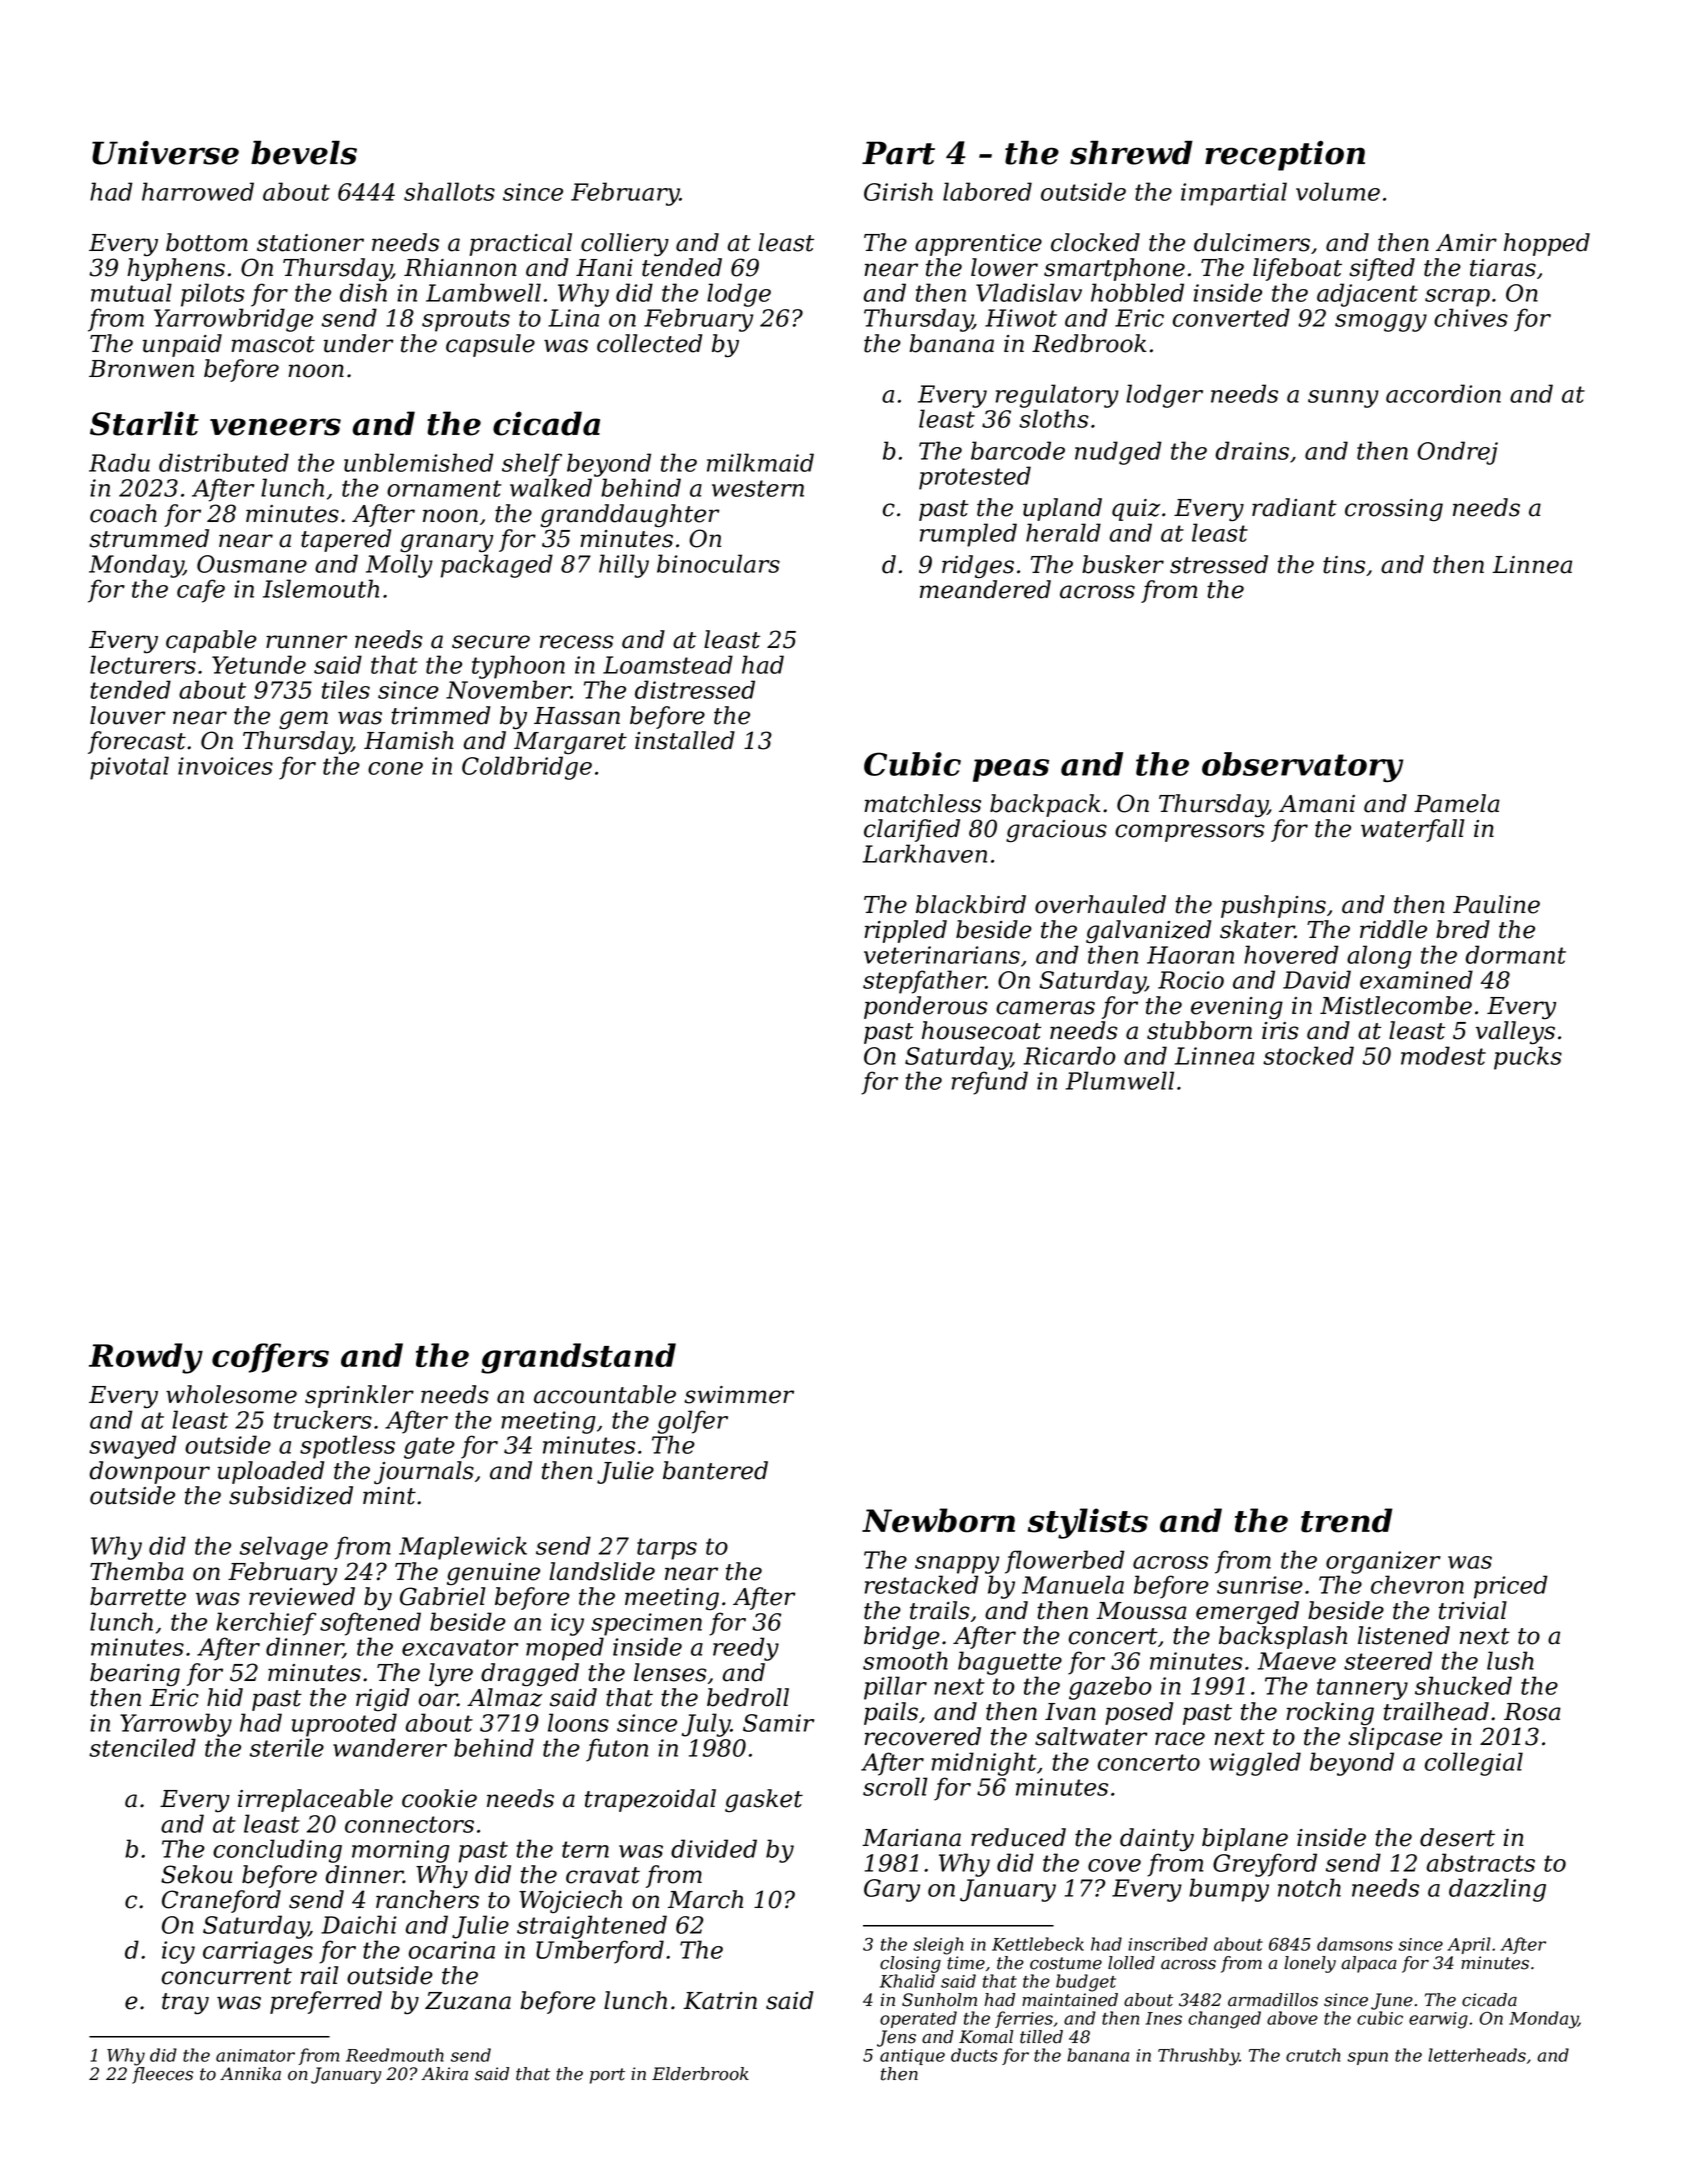 The width and height of the screenshot is (1683, 2178). Describe the element at coordinates (270, 1358) in the screenshot. I see `coffers` at that location.
